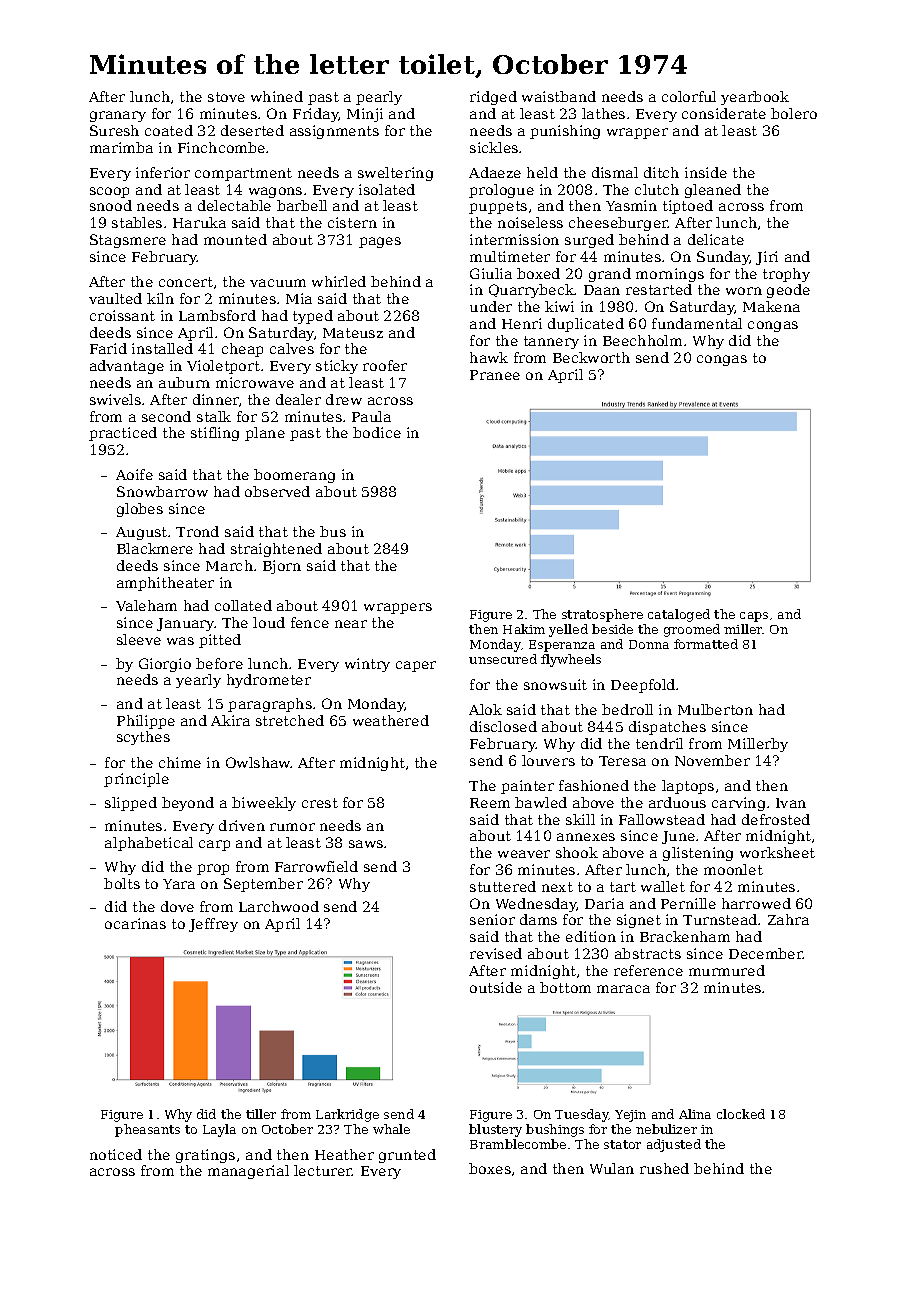 The height and width of the document is (1316, 908). Describe the element at coordinates (754, 617) in the document. I see `caps` at that location.
